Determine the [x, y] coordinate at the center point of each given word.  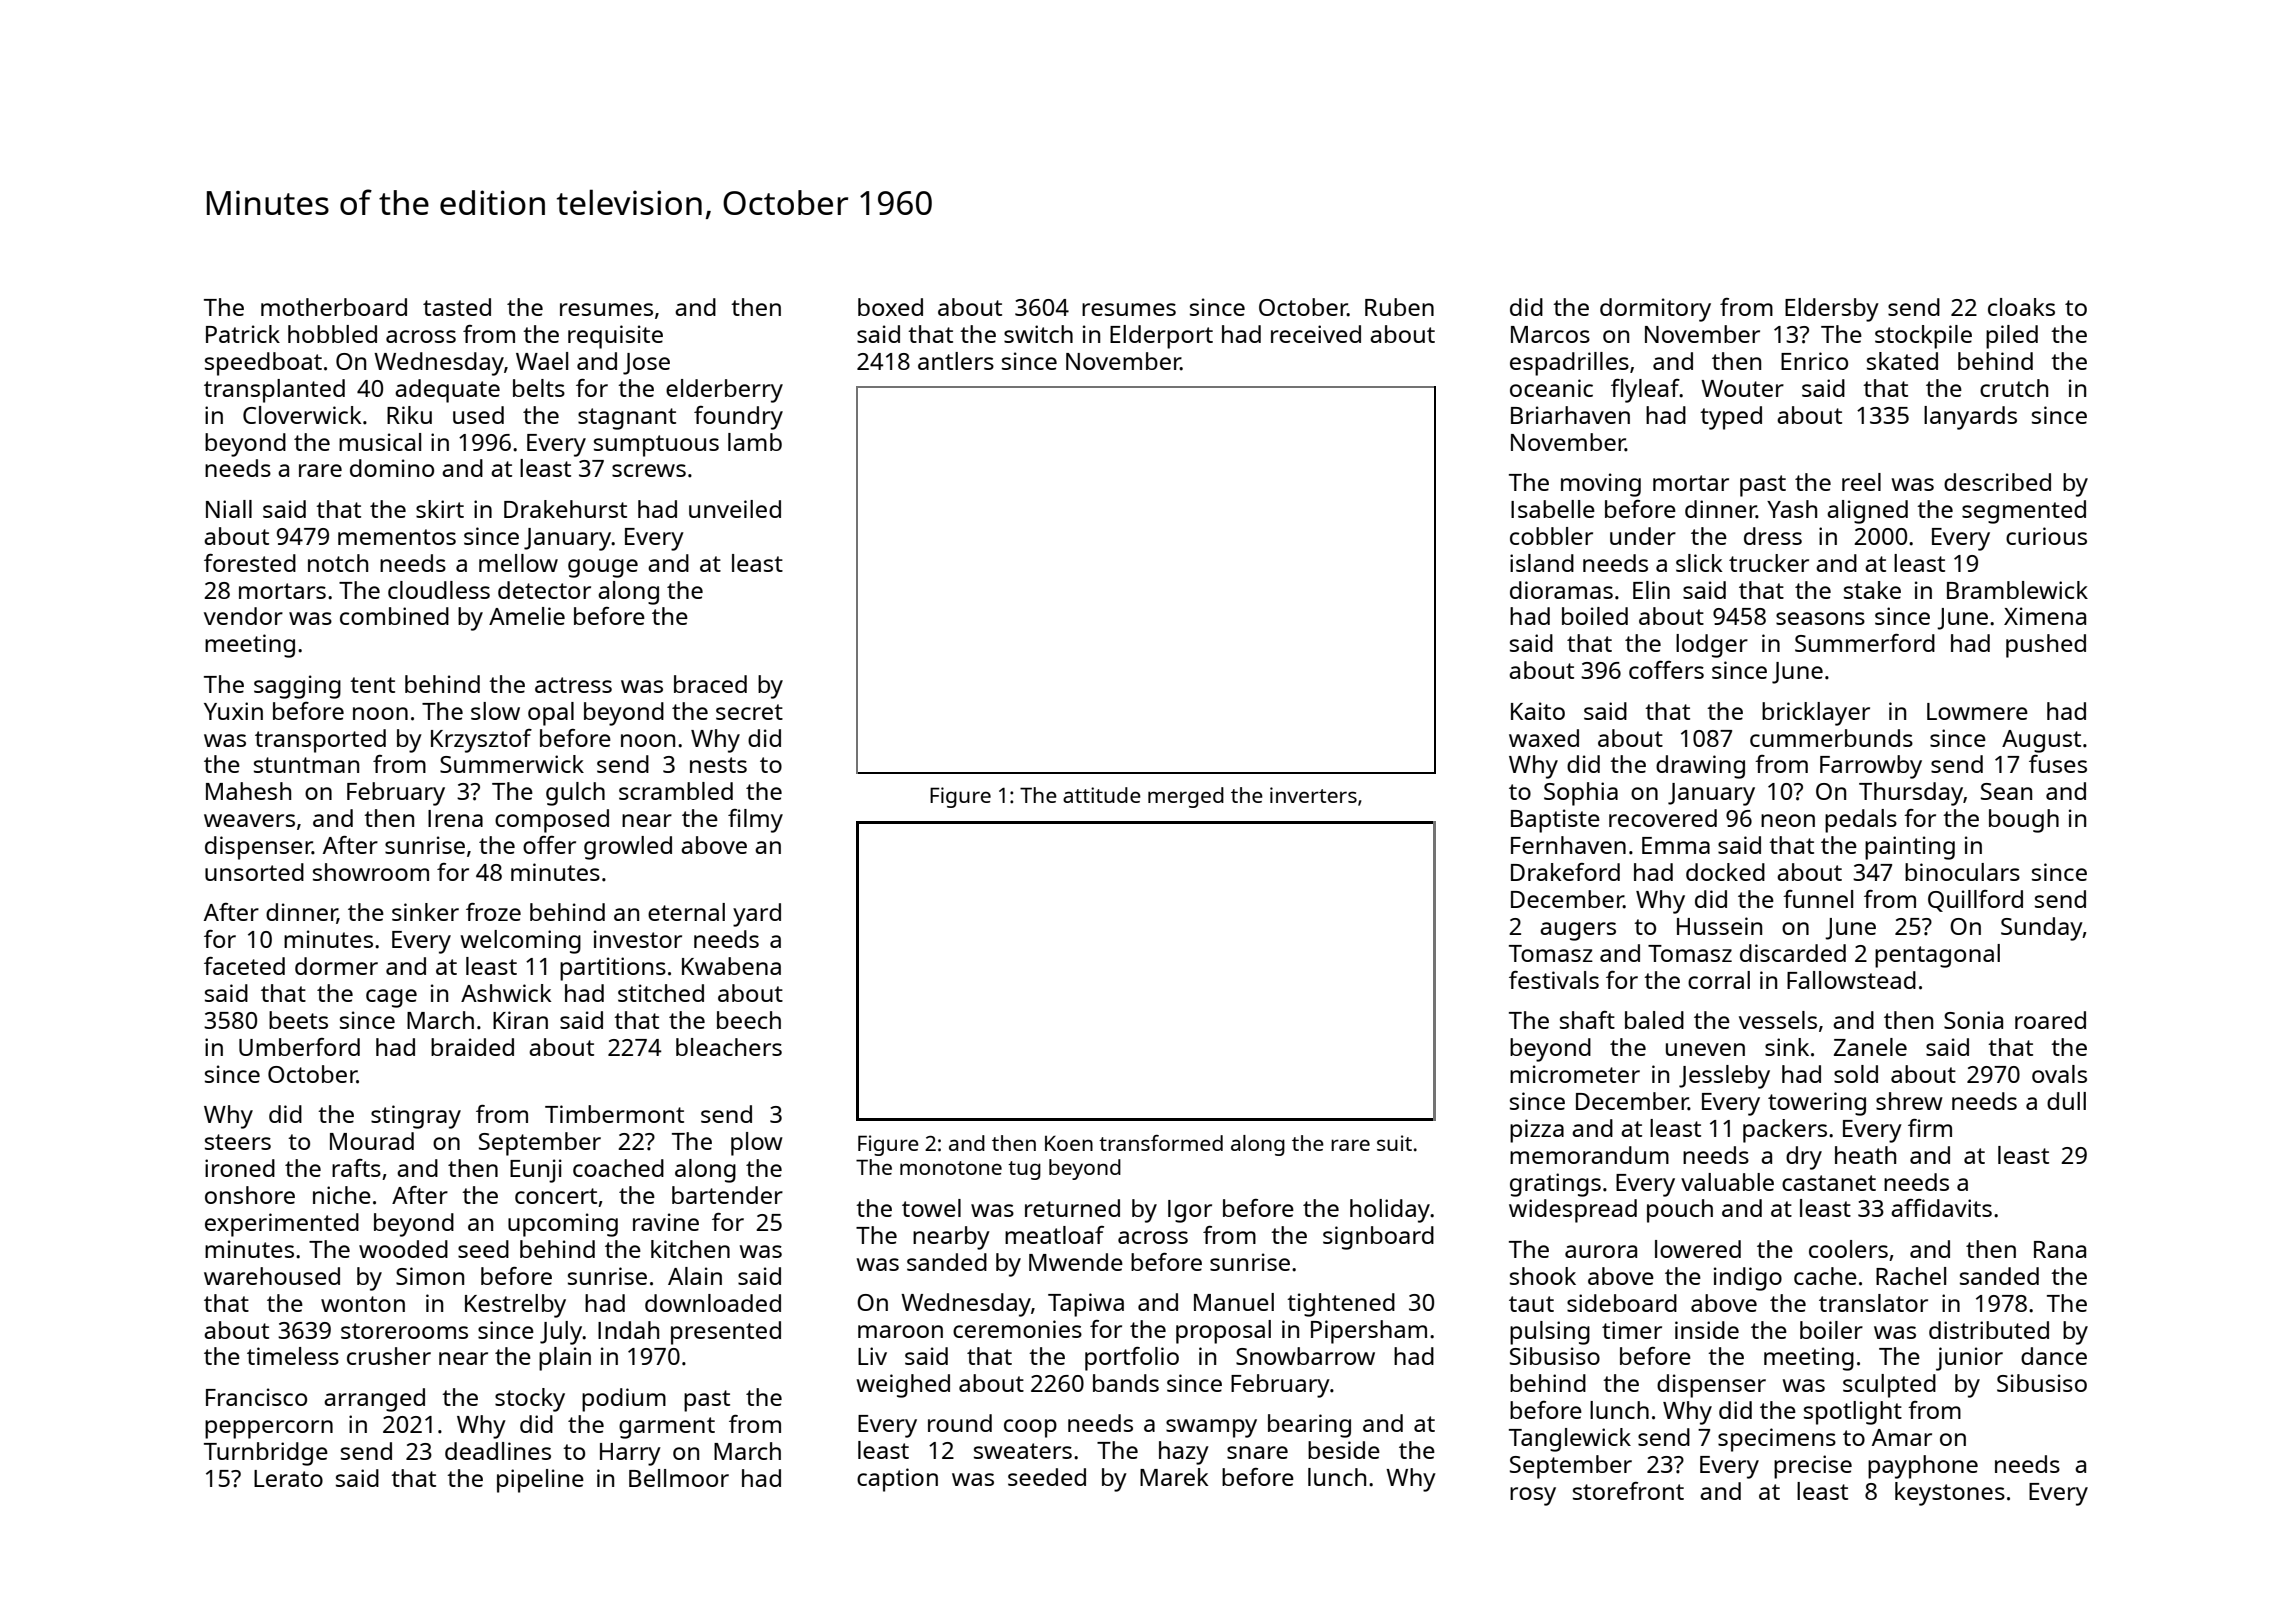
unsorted [254, 872]
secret [749, 712]
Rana [2060, 1249]
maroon [900, 1331]
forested [250, 563]
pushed [2046, 646]
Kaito [1538, 711]
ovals [2059, 1074]
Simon [430, 1276]
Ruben [1399, 307]
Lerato [288, 1478]
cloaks [2021, 307]
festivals [1554, 980]
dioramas [1561, 590]
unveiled [735, 509]
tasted [457, 307]
